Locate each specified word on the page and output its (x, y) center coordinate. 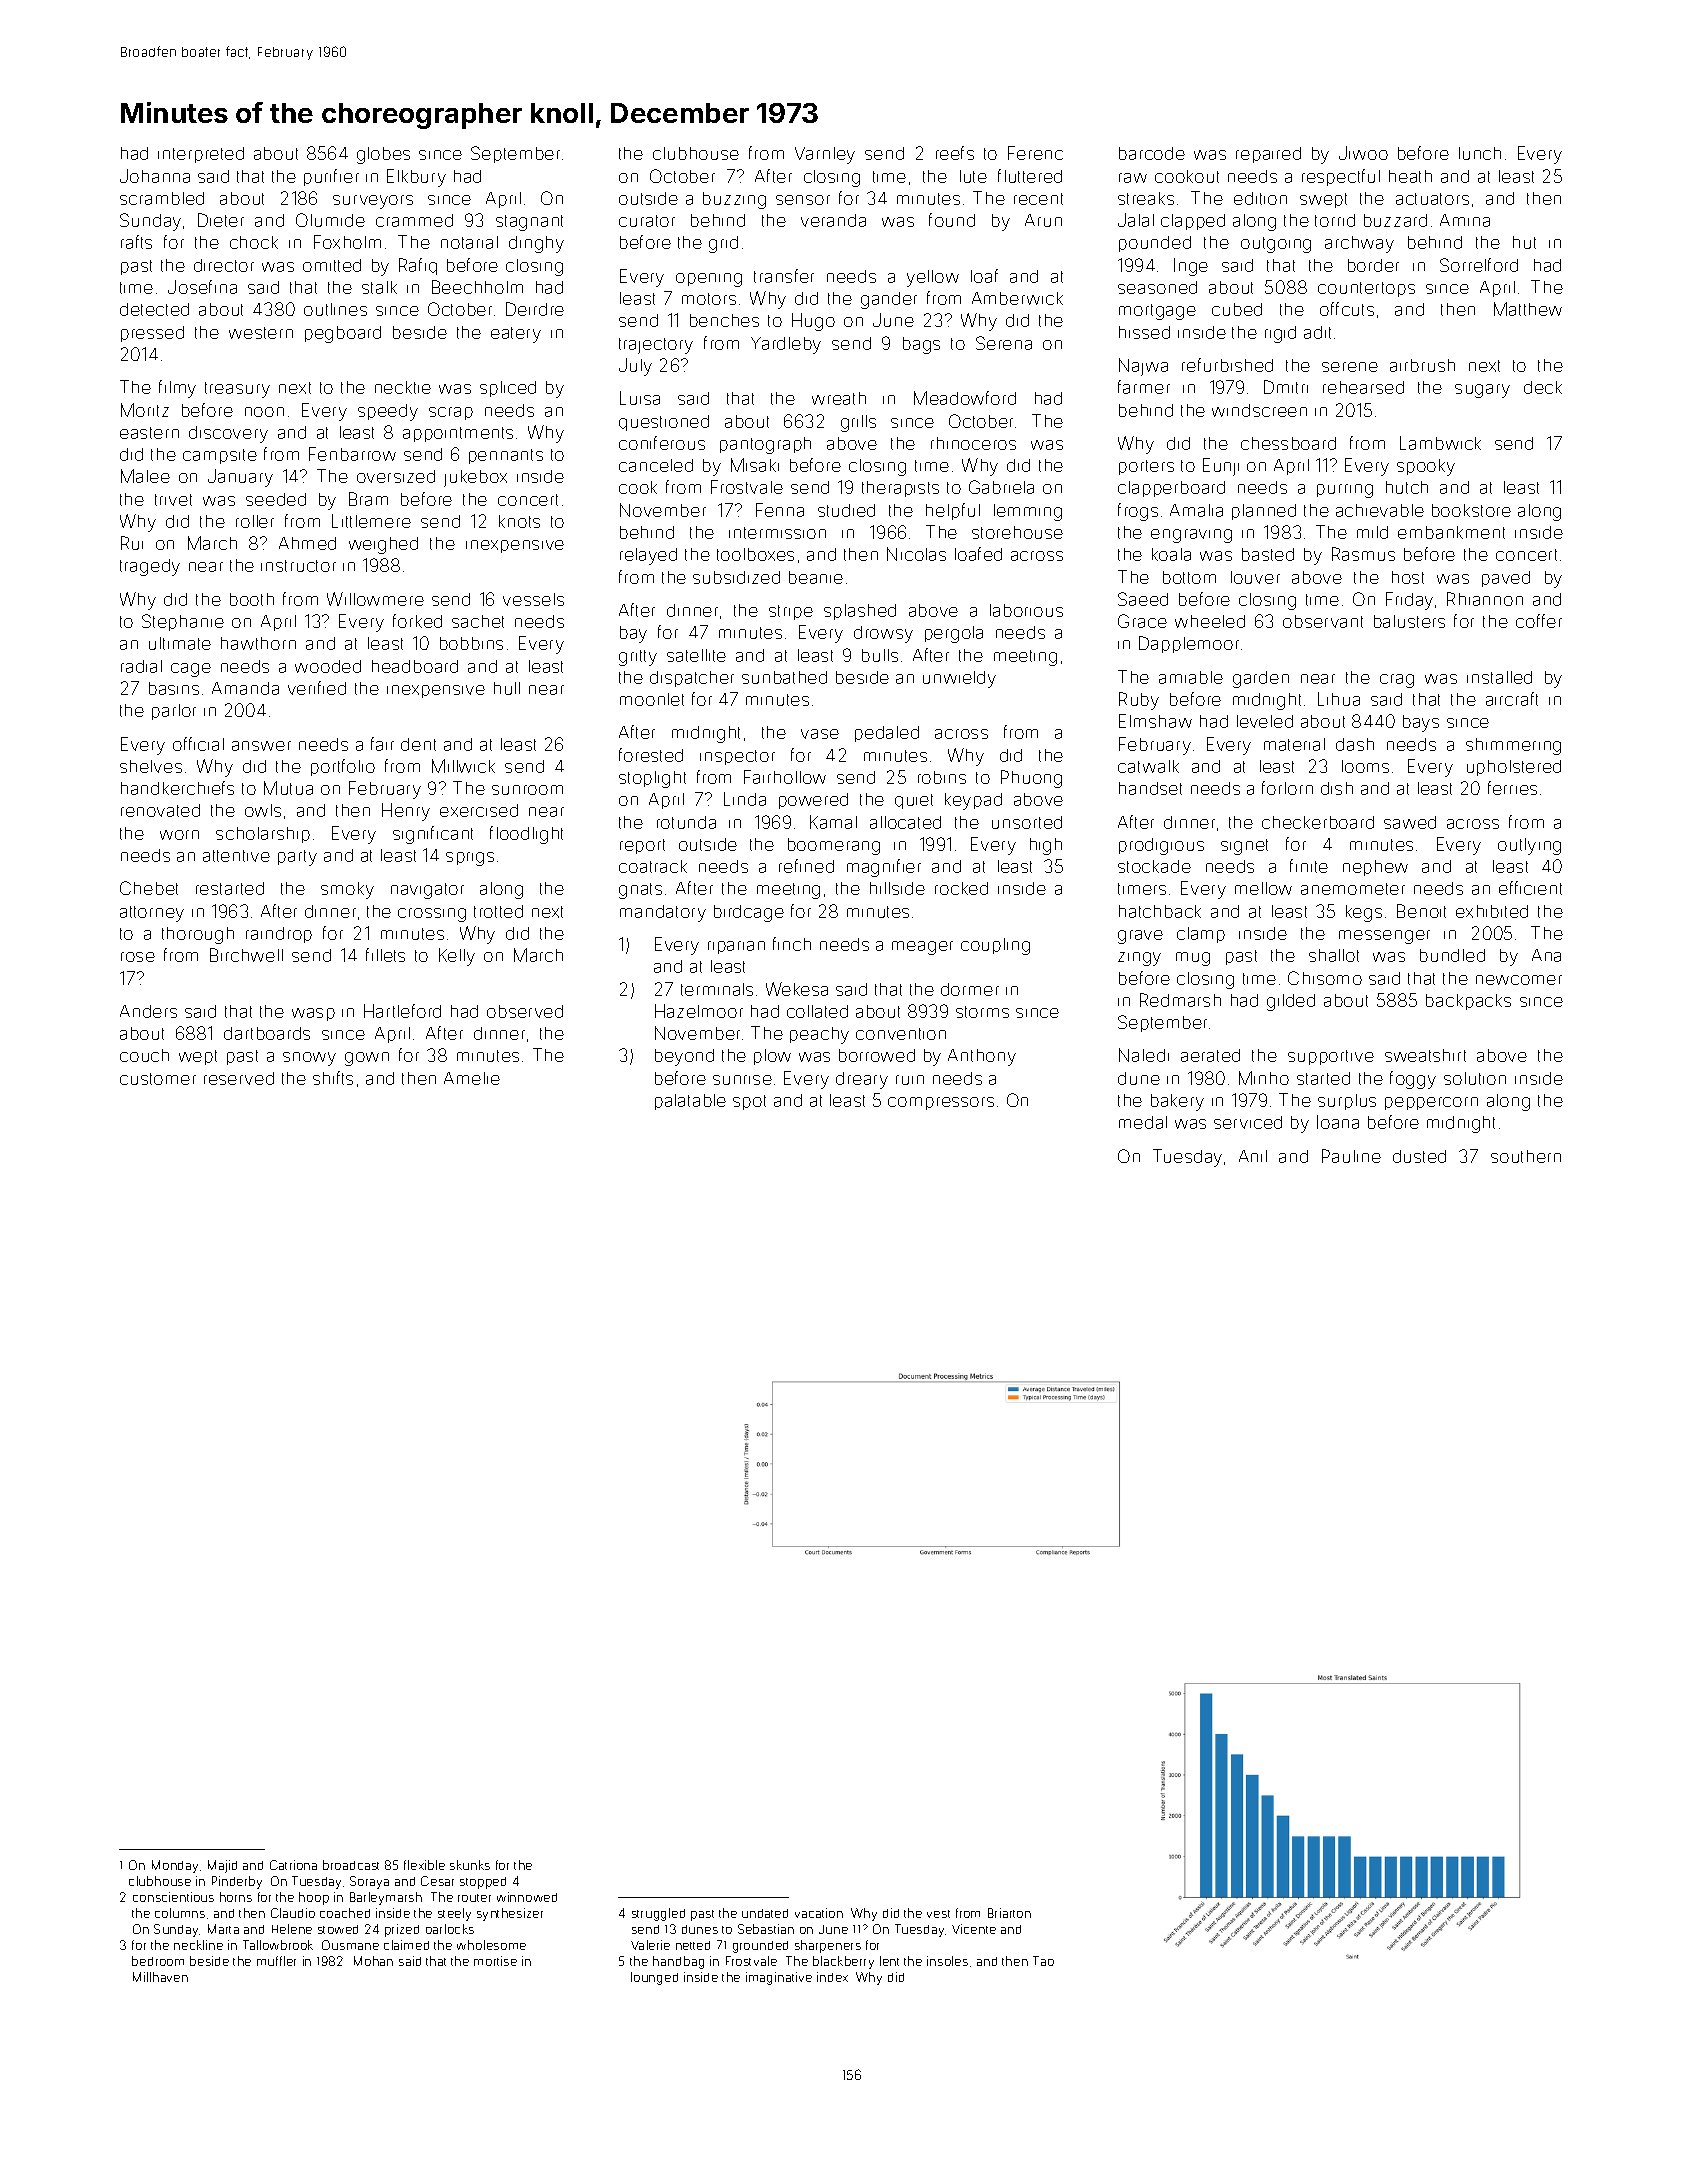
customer (158, 1079)
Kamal (833, 822)
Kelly (457, 957)
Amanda (245, 688)
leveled (1265, 721)
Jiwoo (1363, 153)
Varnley (825, 155)
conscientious (173, 1897)
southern (1526, 1156)
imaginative (779, 1978)
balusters (1409, 621)
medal (1143, 1122)
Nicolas (916, 554)
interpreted (201, 155)
